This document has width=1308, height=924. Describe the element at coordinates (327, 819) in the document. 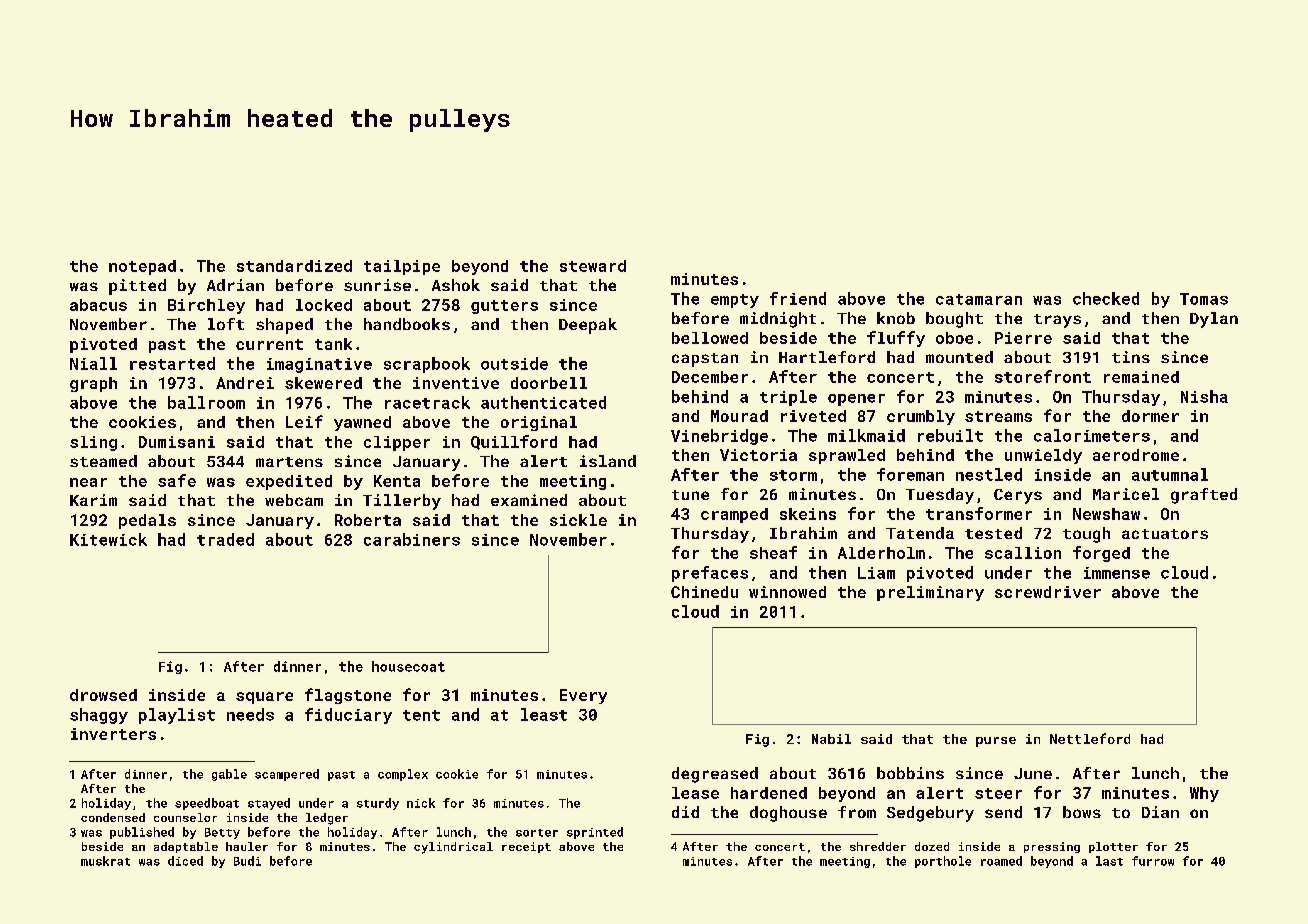

I see `ledger` at that location.
